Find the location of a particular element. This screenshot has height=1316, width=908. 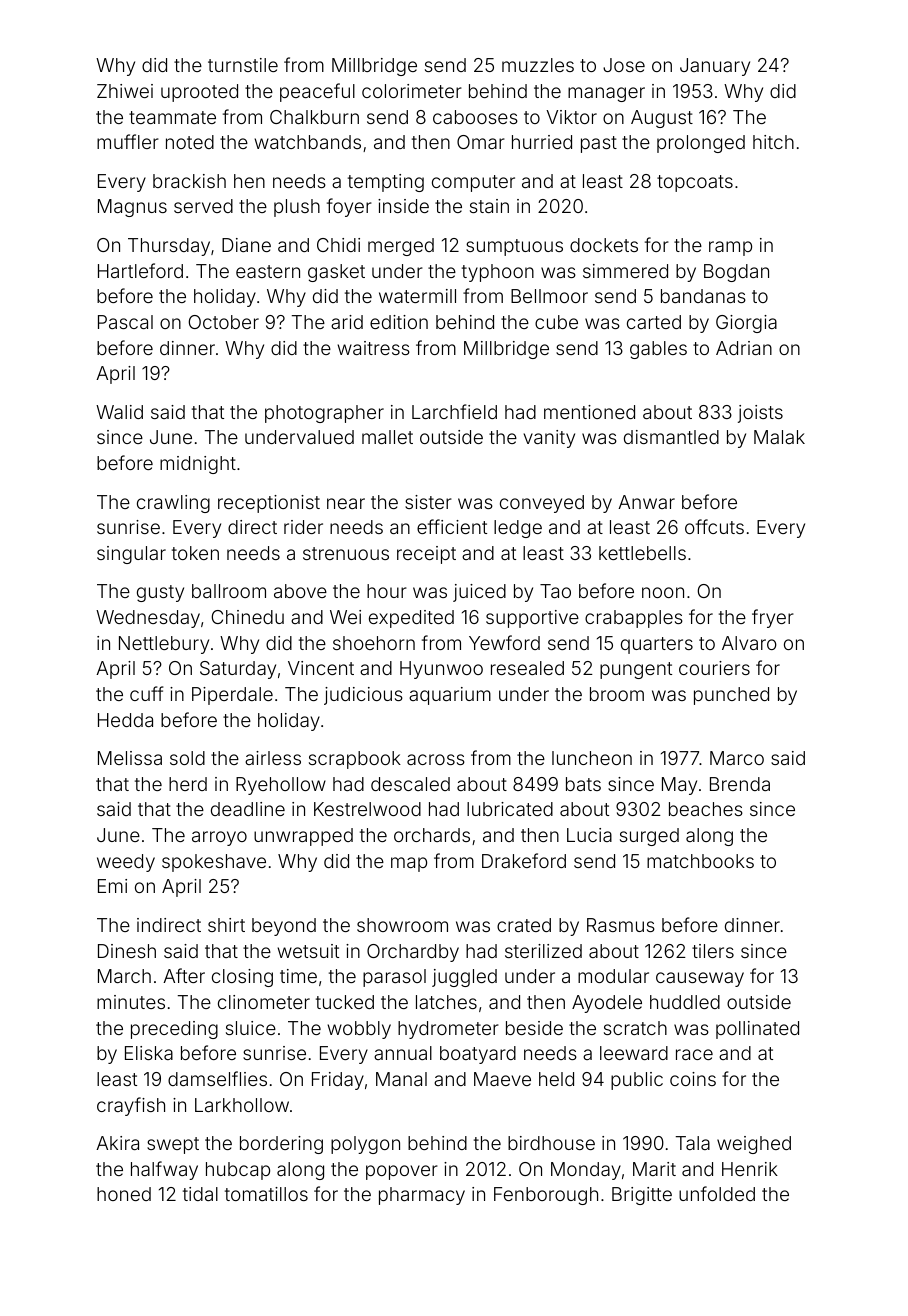

Zhiwei is located at coordinates (125, 91).
